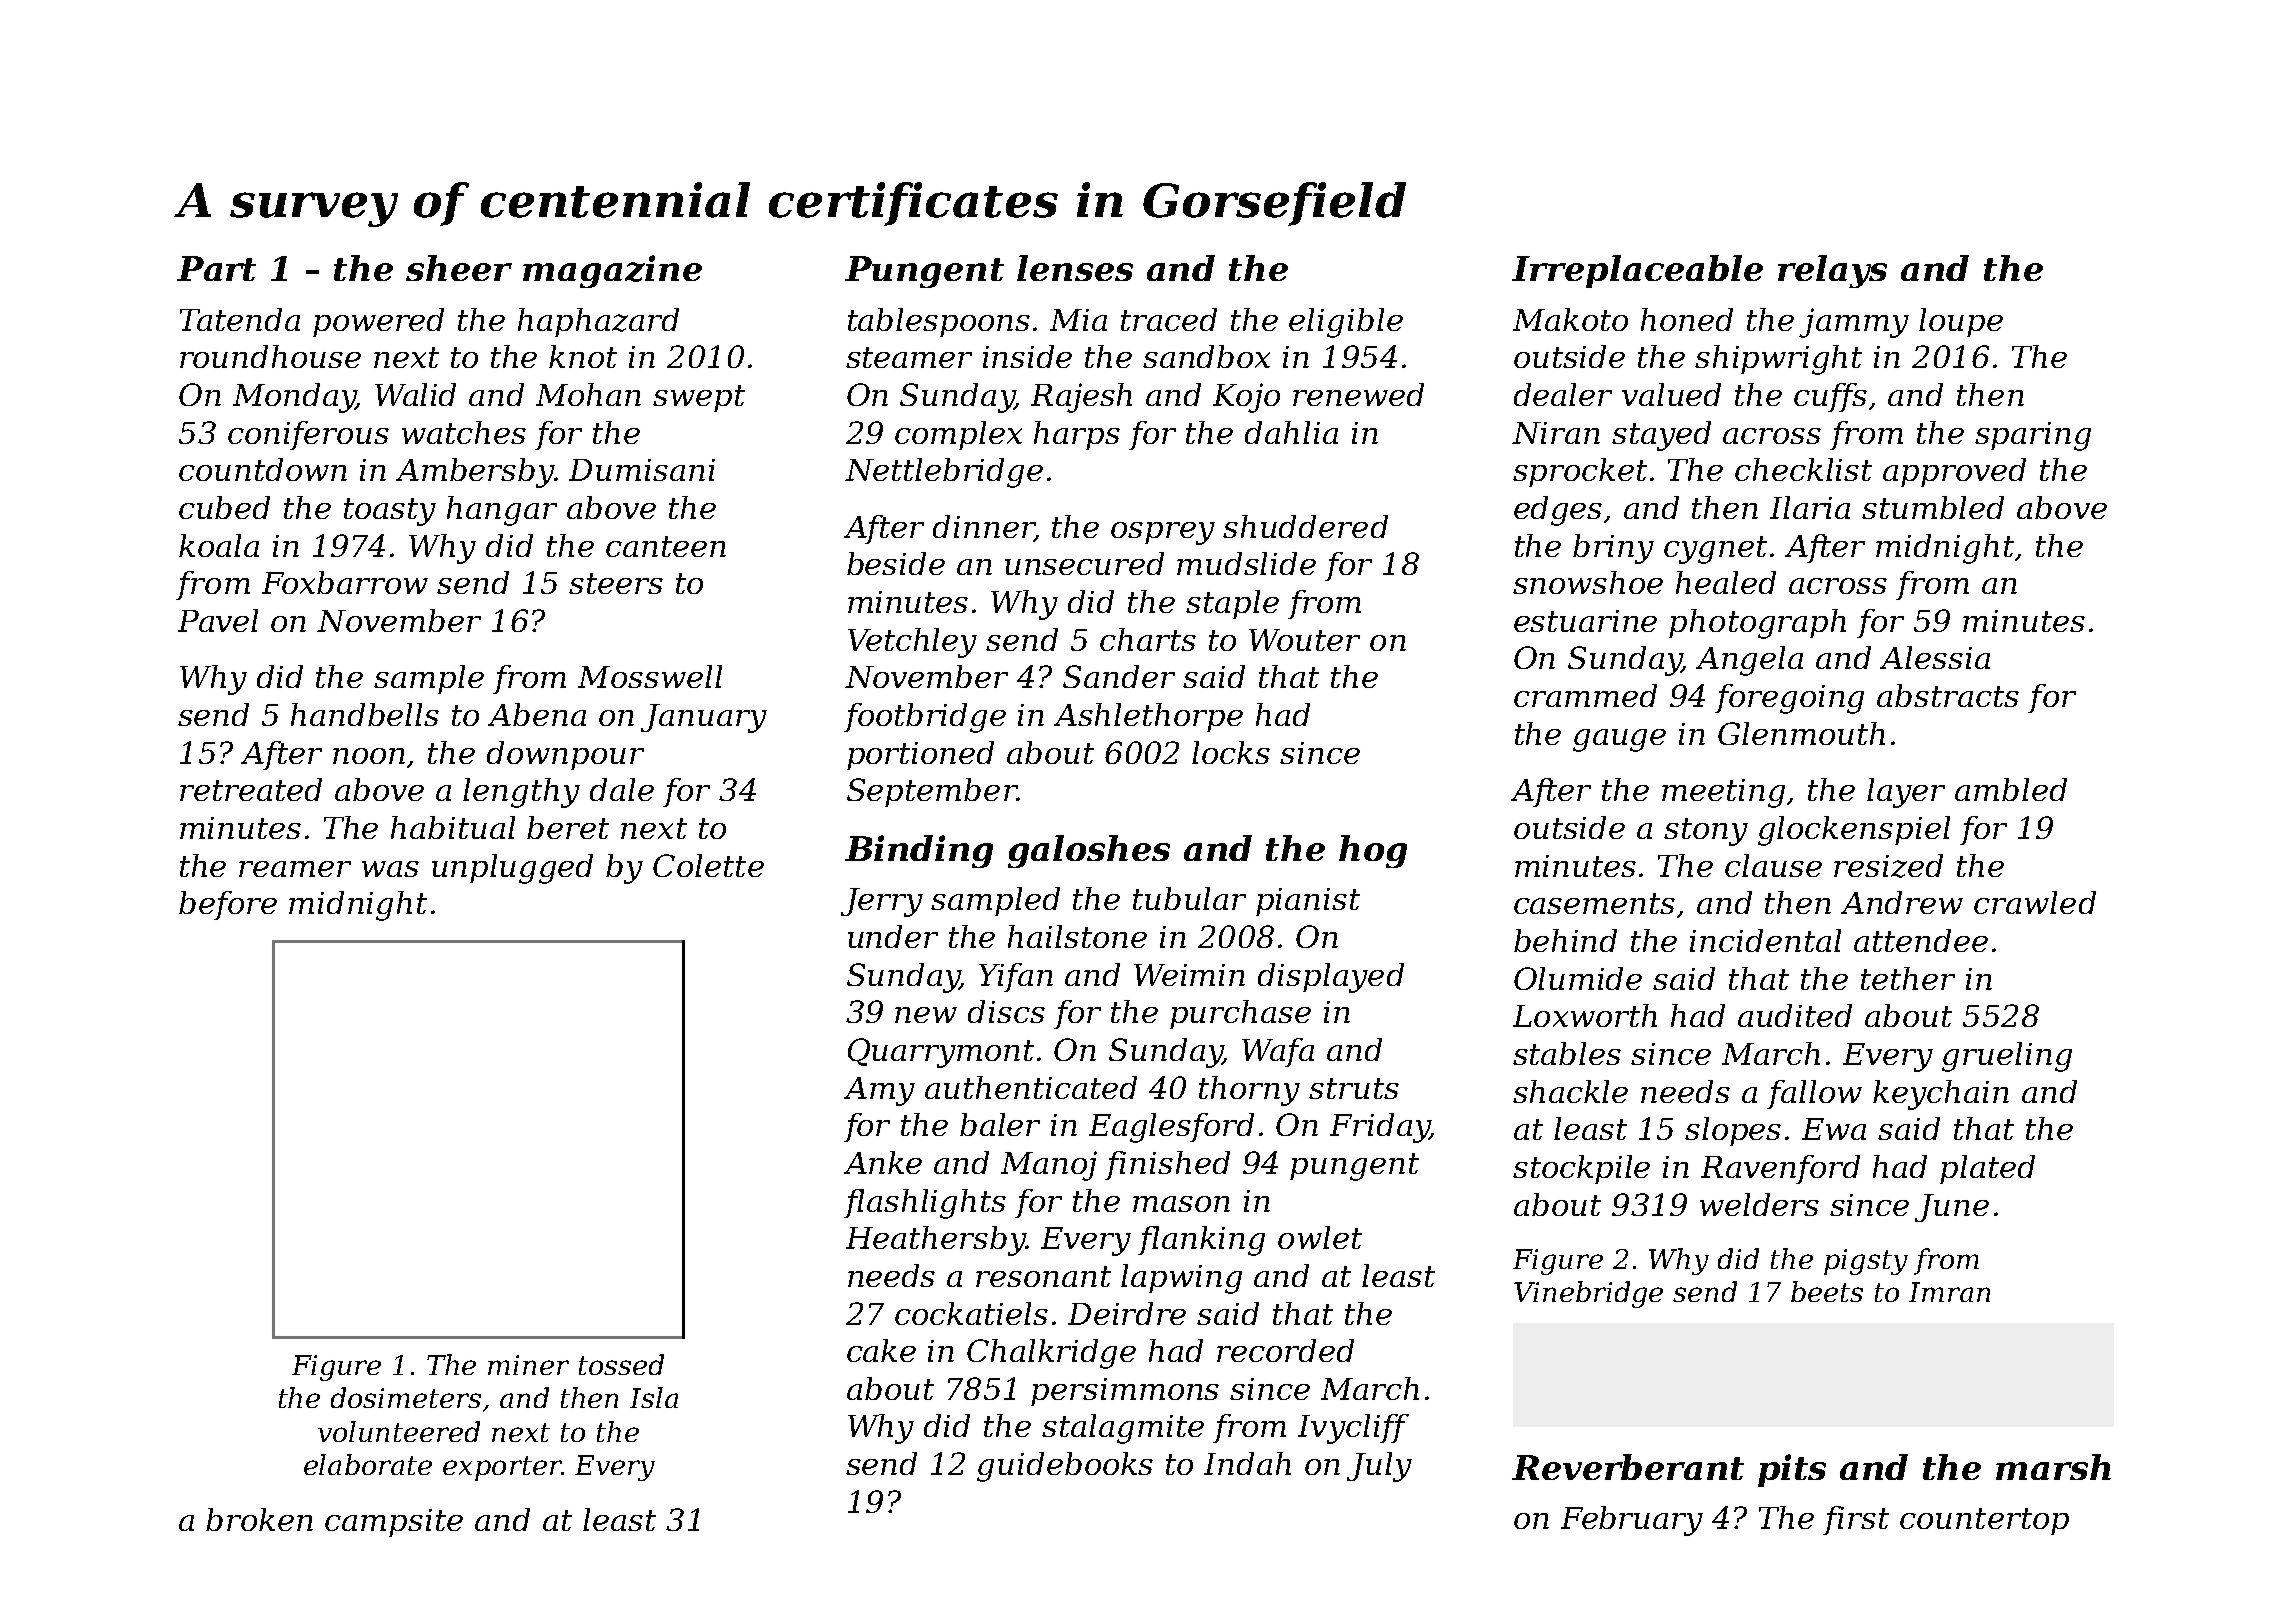 Image resolution: width=2292 pixels, height=1620 pixels. Describe the element at coordinates (1832, 271) in the page. I see `relays` at that location.
